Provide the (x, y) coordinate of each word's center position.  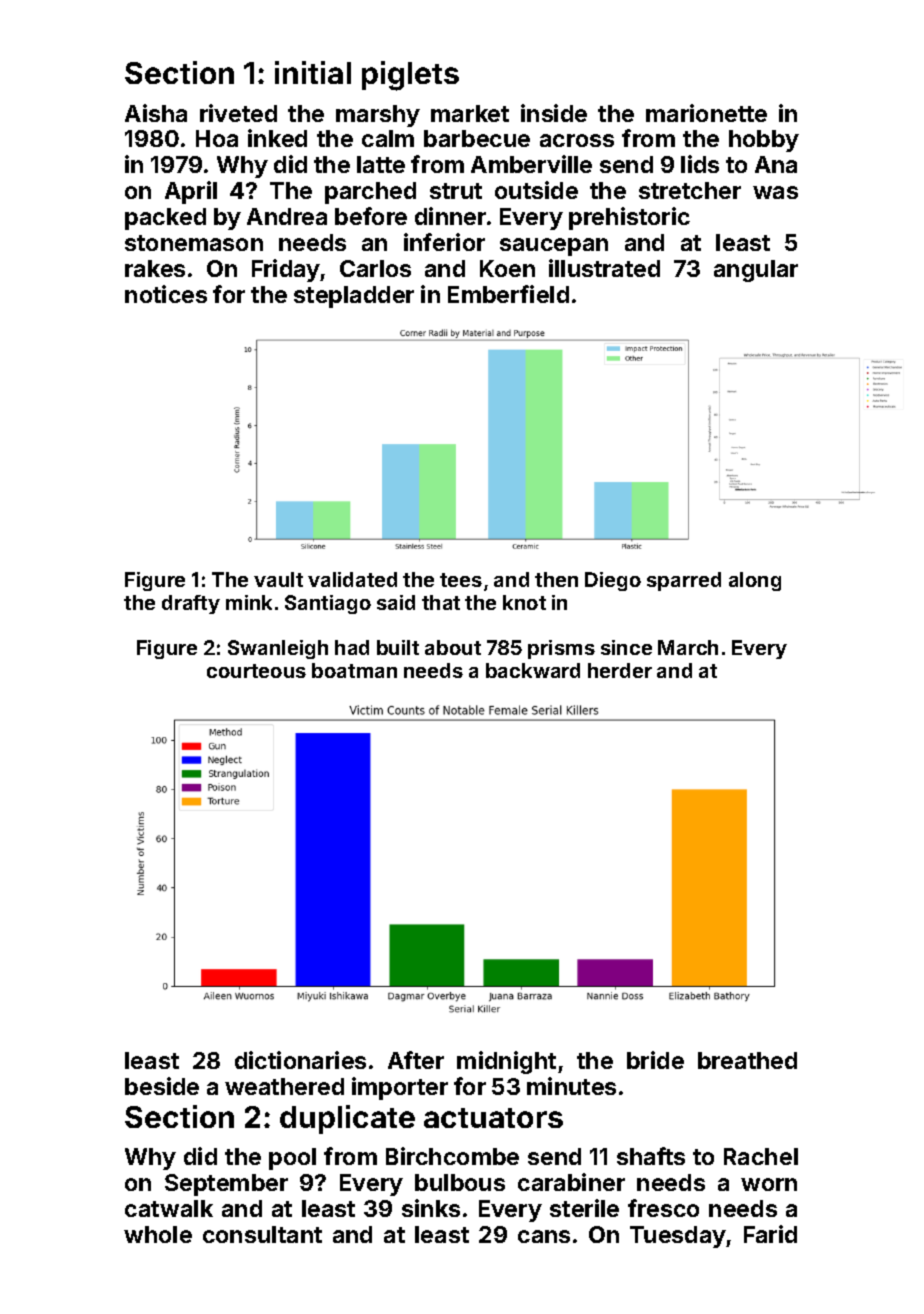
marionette (706, 113)
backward (533, 670)
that (441, 602)
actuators (493, 1118)
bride (655, 1060)
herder (620, 670)
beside (162, 1086)
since (626, 647)
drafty (191, 604)
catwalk (169, 1208)
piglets (410, 76)
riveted (238, 113)
